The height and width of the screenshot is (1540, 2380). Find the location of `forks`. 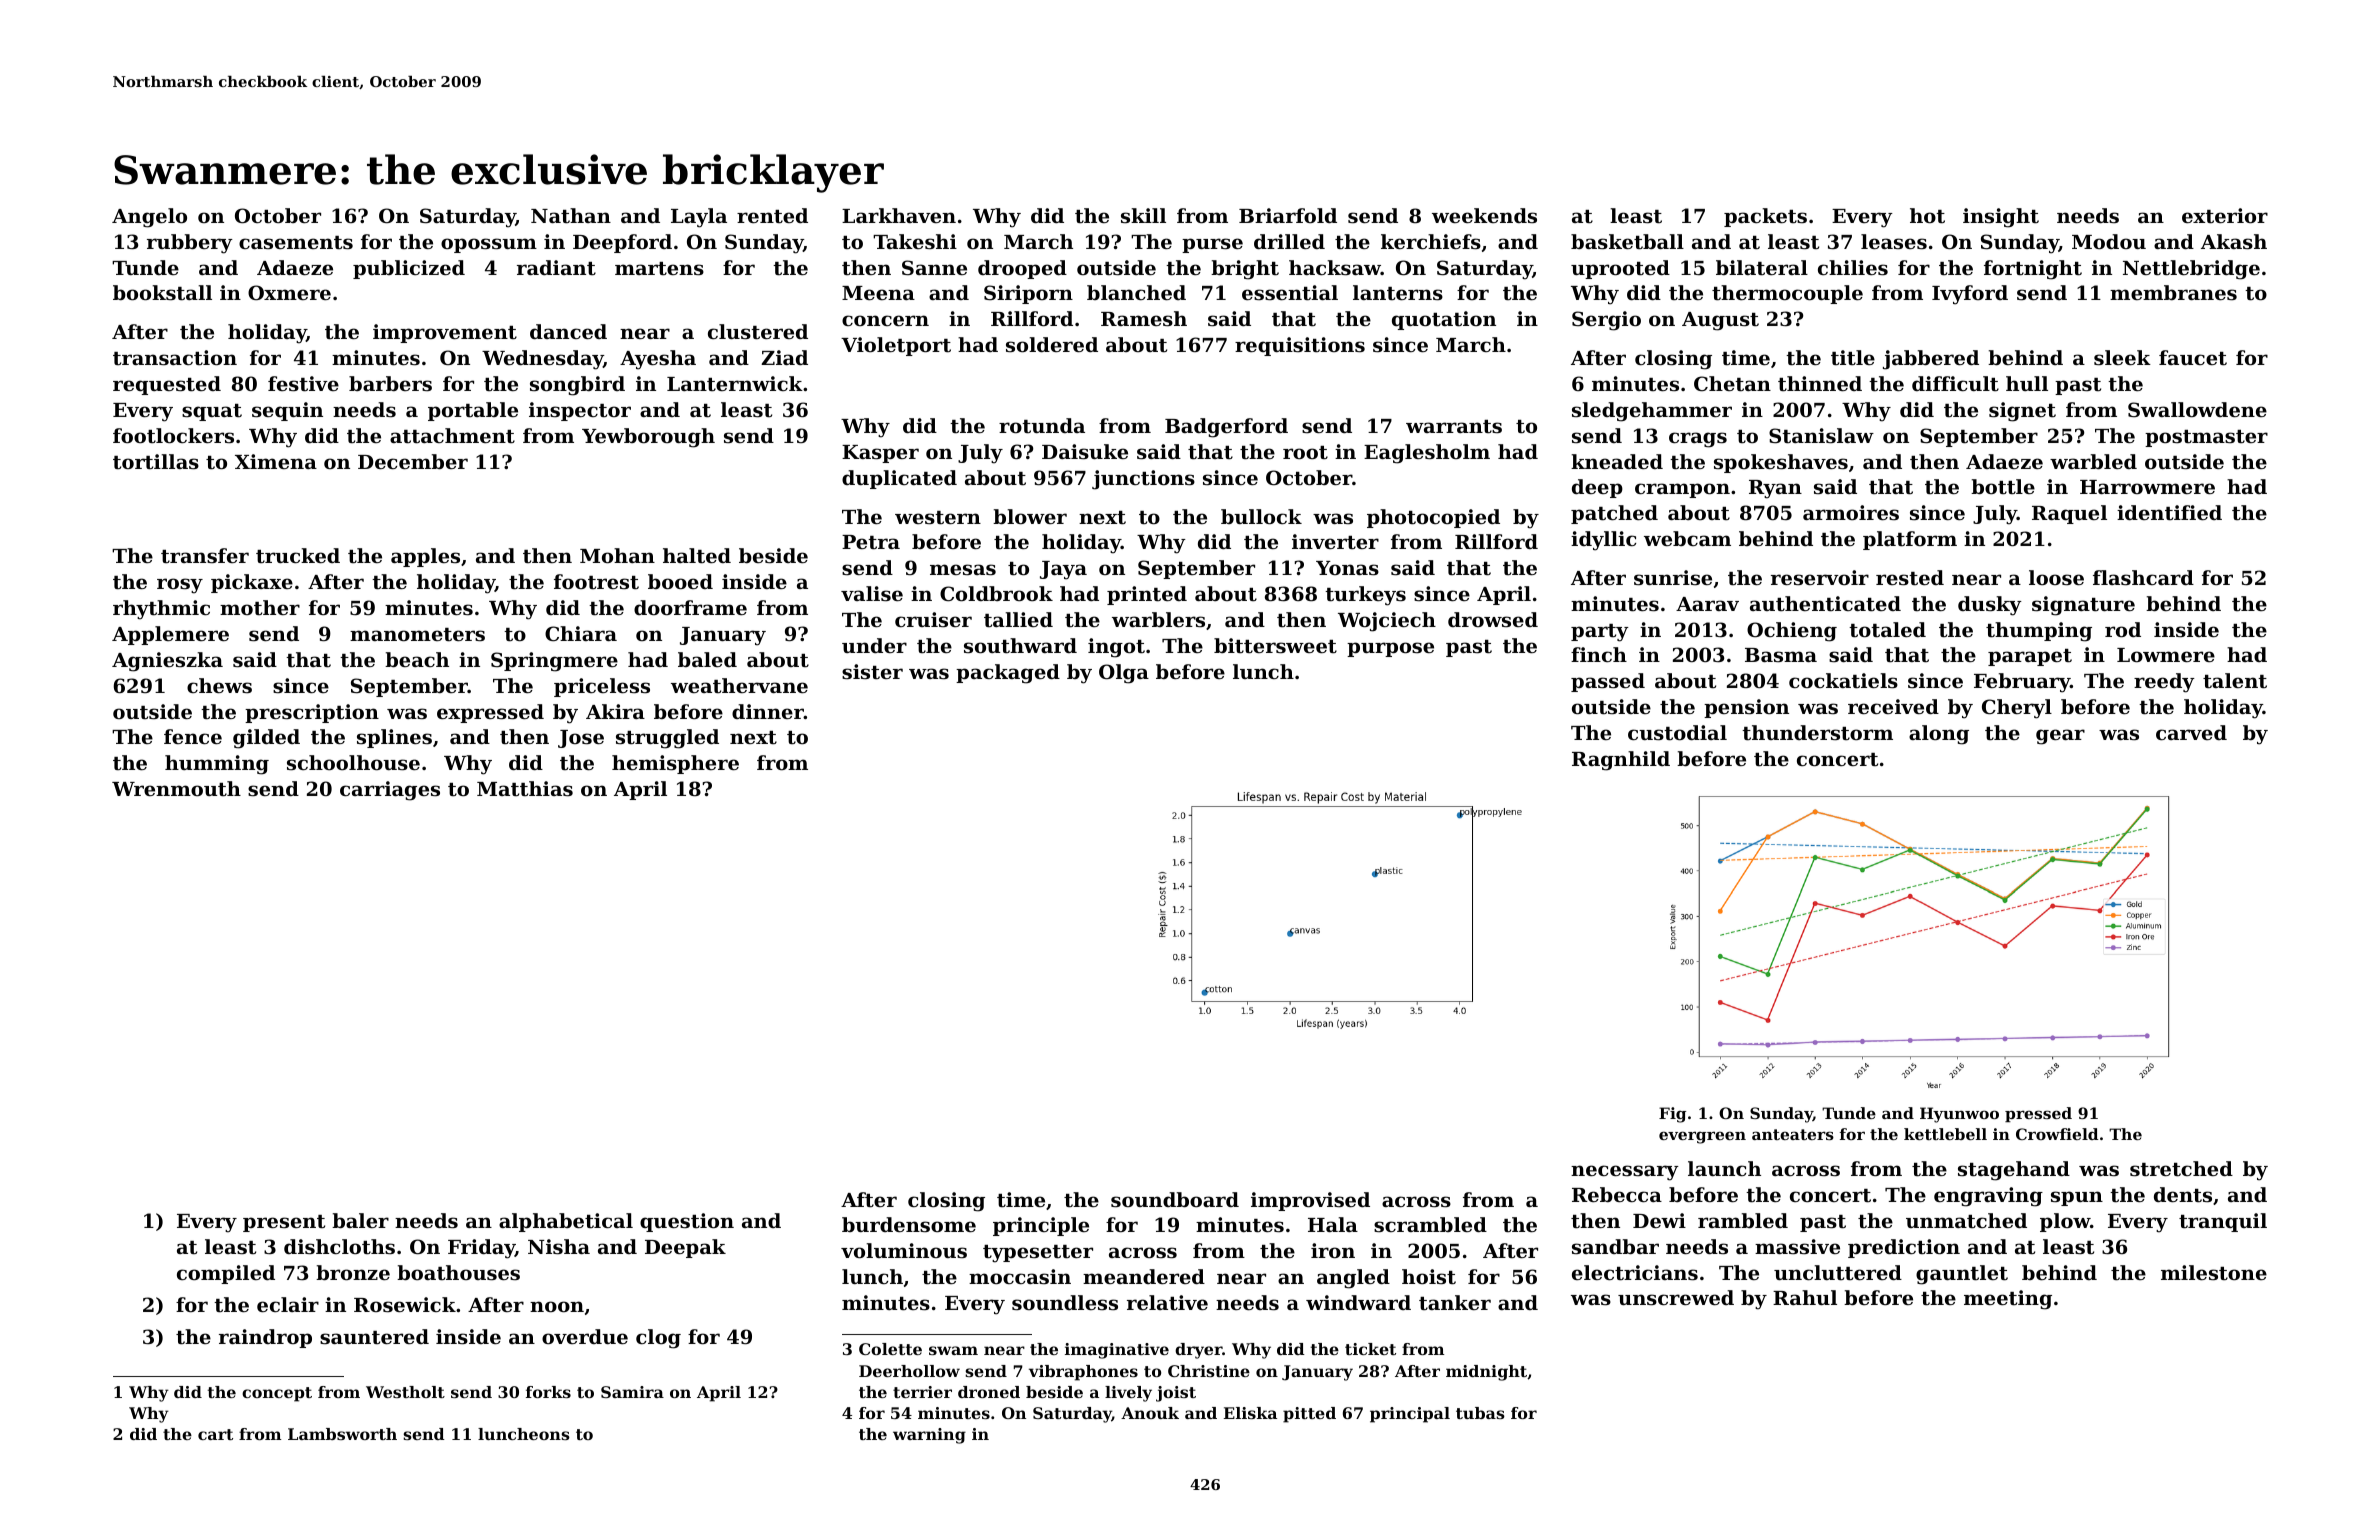

forks is located at coordinates (548, 1392).
